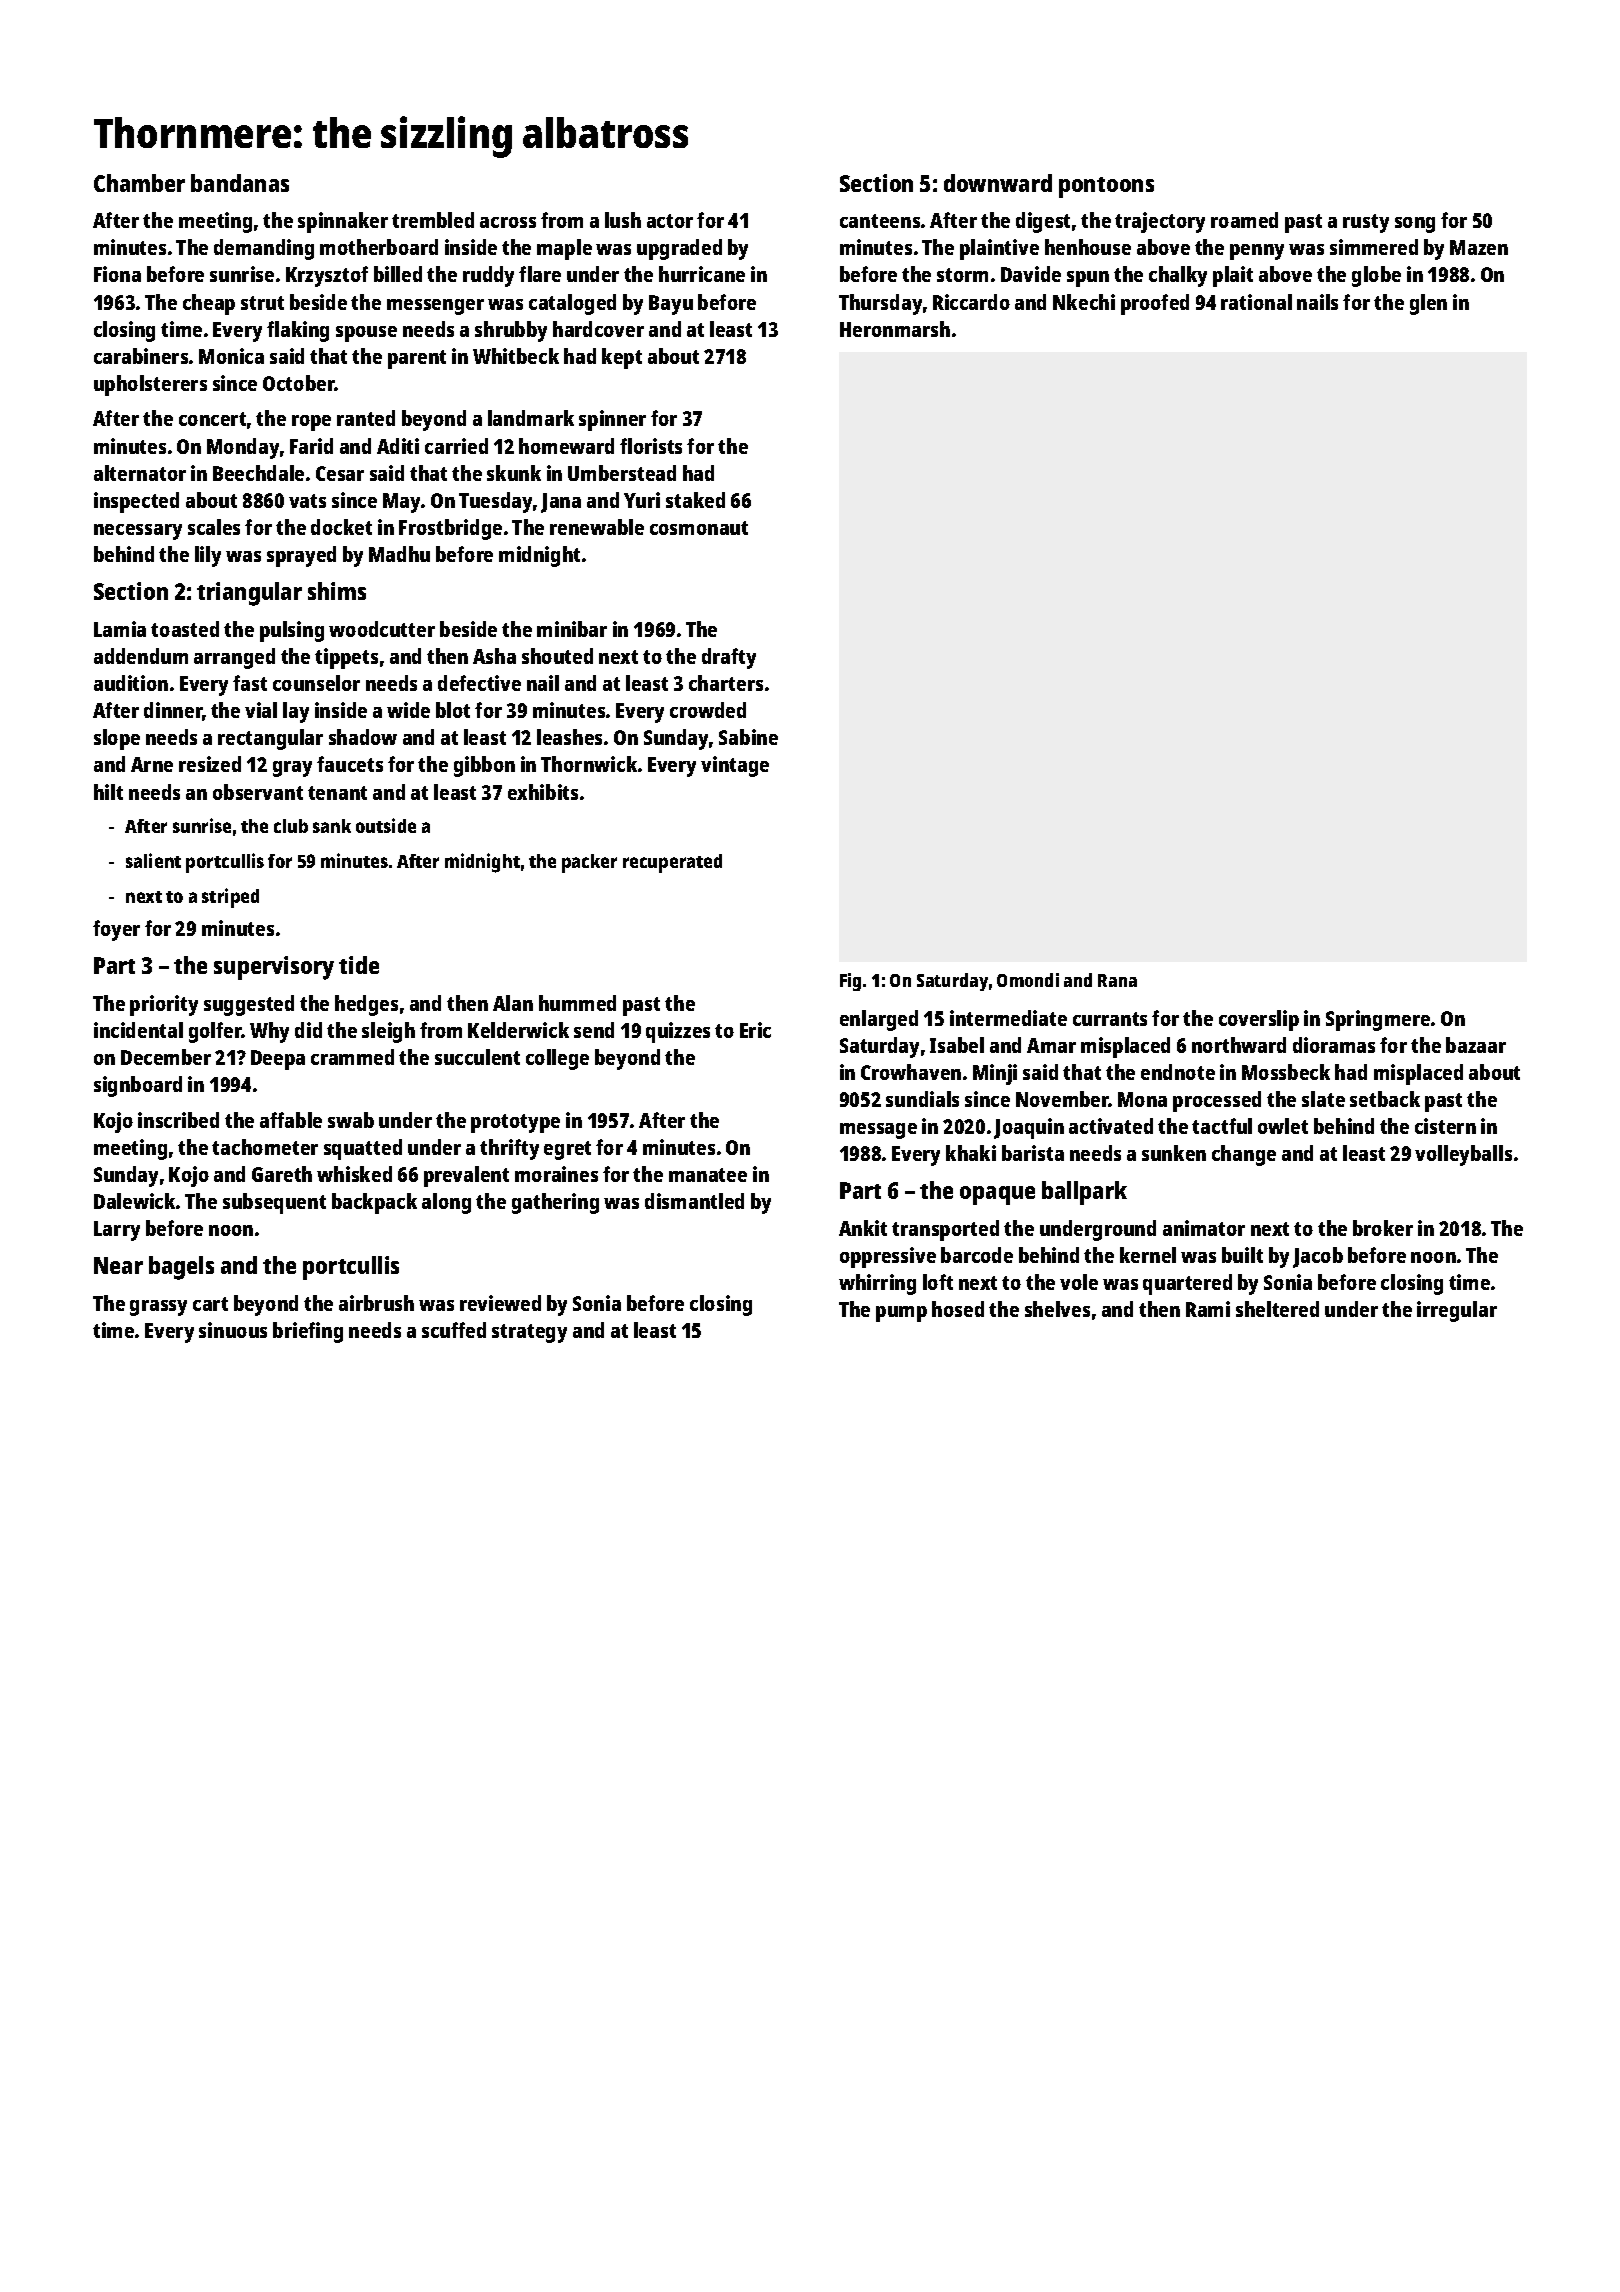  What do you see at coordinates (1208, 1309) in the screenshot?
I see `Rami` at bounding box center [1208, 1309].
